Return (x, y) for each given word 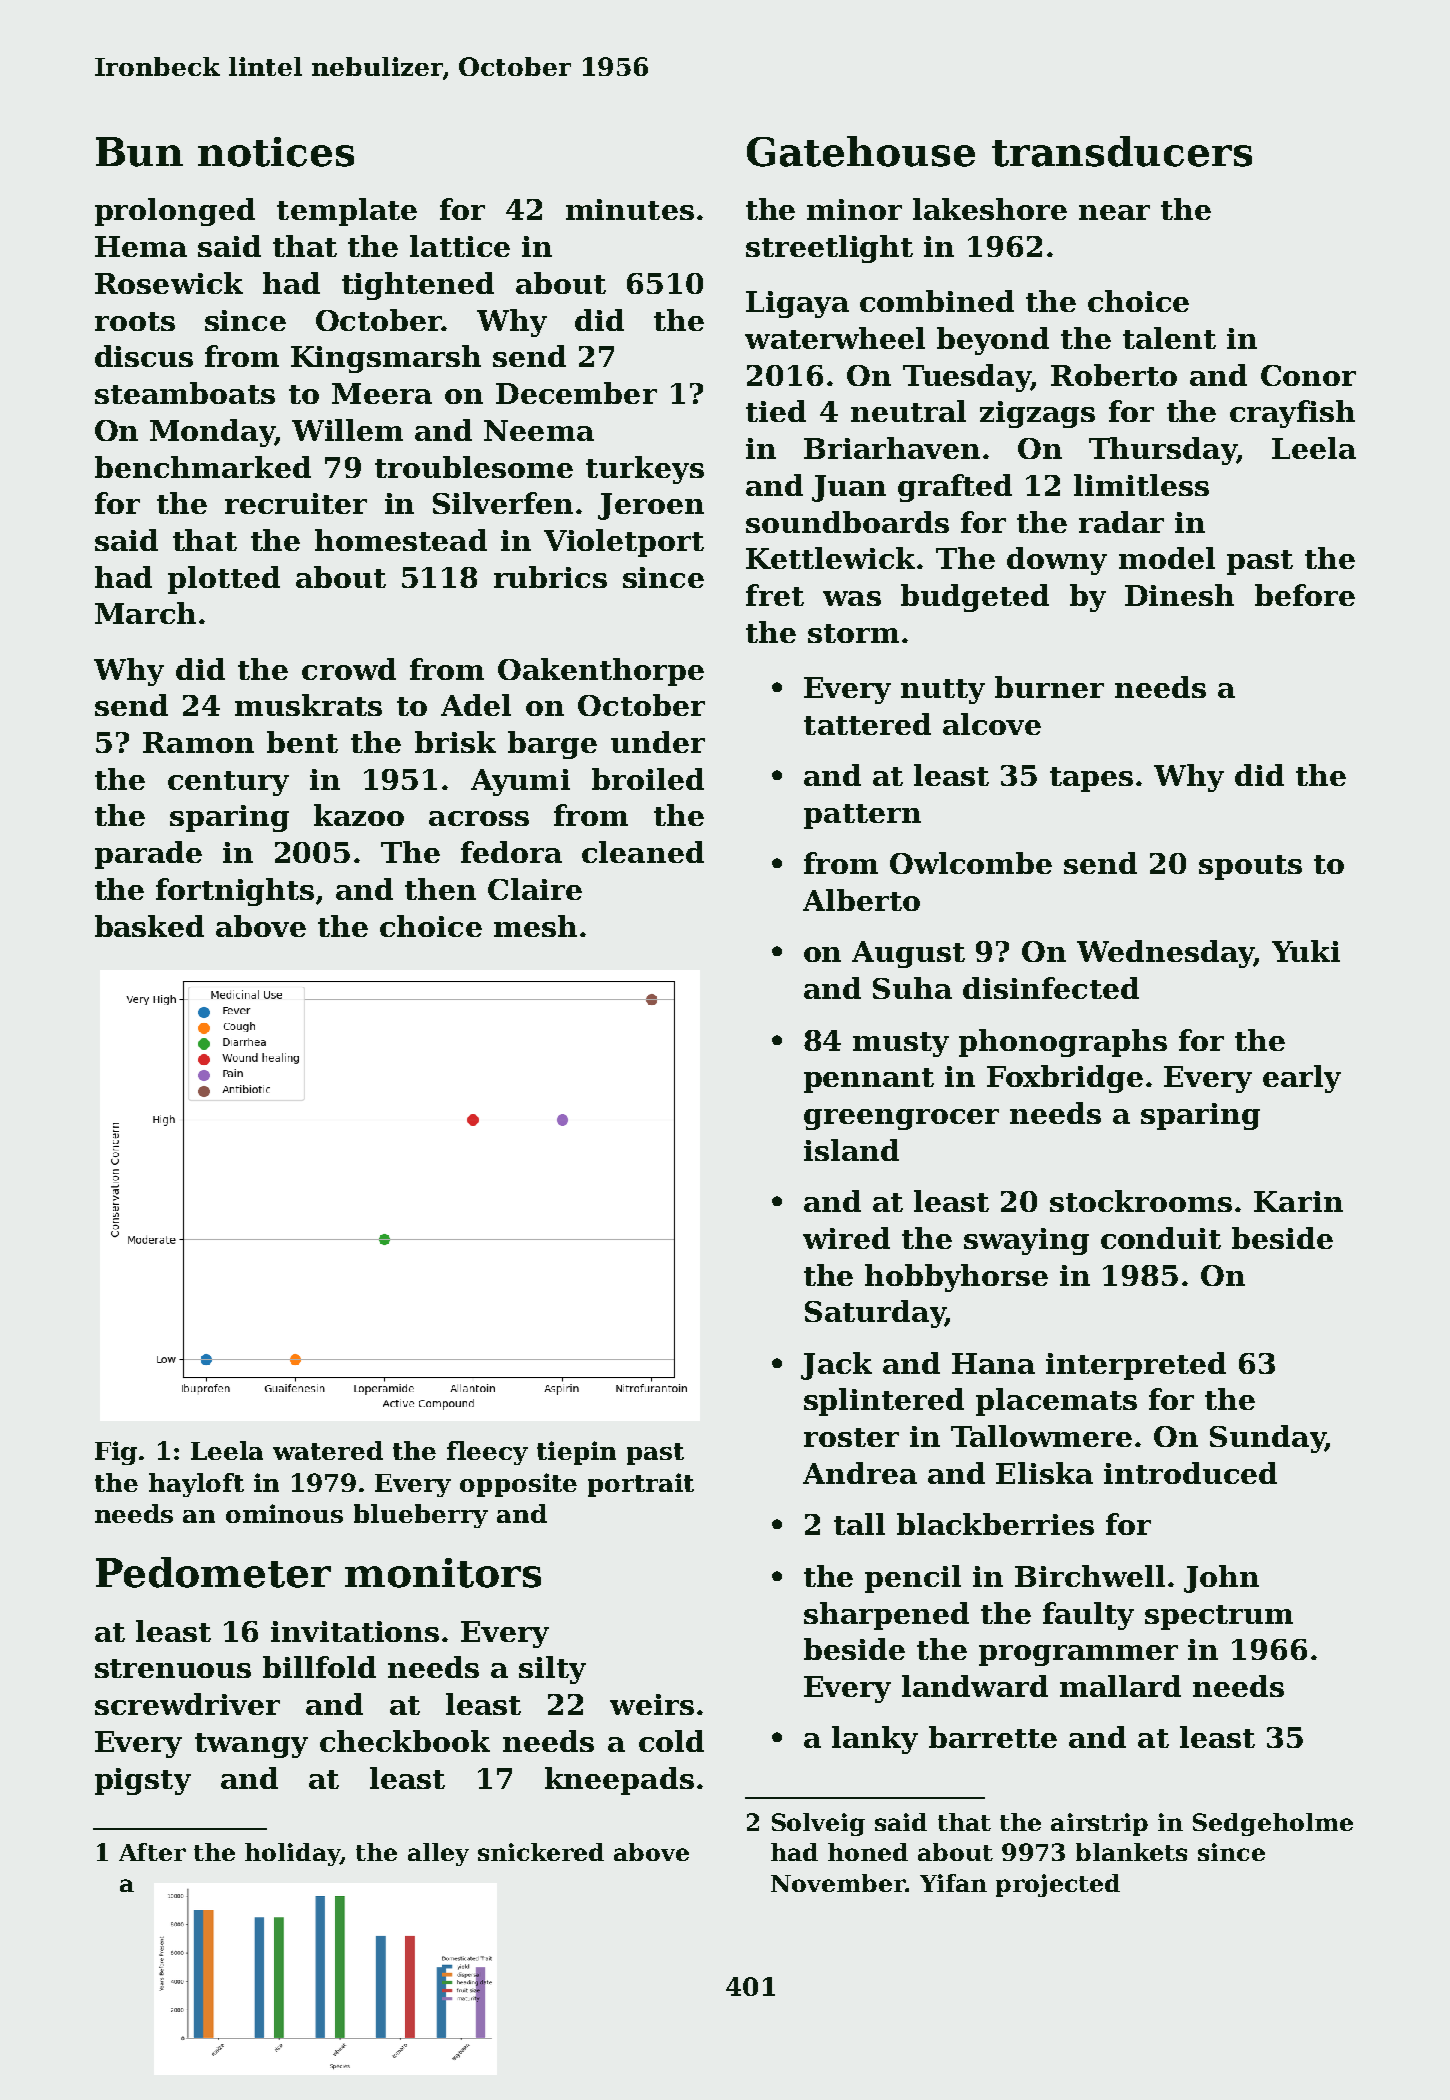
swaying (1026, 1241)
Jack (836, 1366)
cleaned (643, 852)
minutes (630, 209)
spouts (1250, 867)
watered (328, 1450)
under (658, 742)
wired (846, 1238)
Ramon (198, 742)
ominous (284, 1513)
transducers (1122, 151)
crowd (349, 669)
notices (276, 152)
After (152, 1852)
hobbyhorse (956, 1278)
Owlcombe (971, 863)
